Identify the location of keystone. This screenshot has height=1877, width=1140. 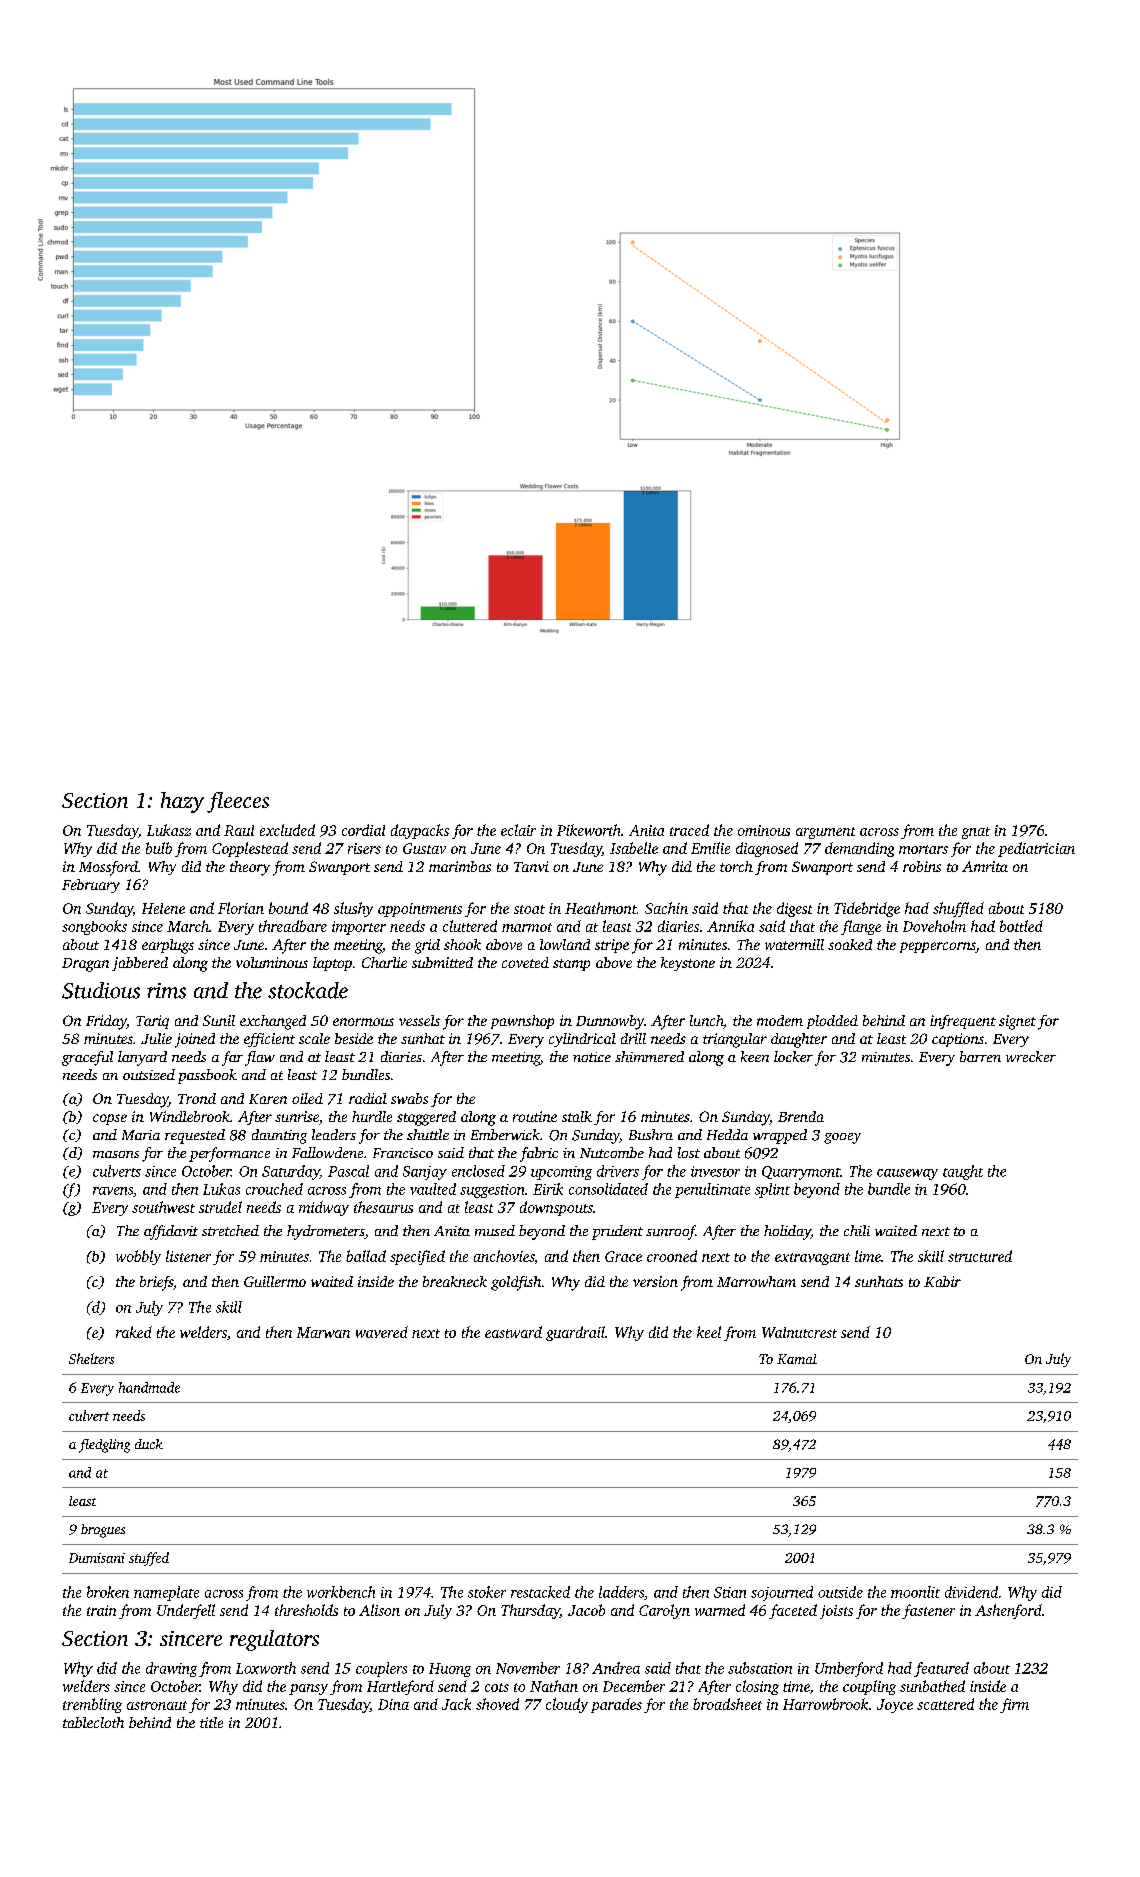
(688, 964).
